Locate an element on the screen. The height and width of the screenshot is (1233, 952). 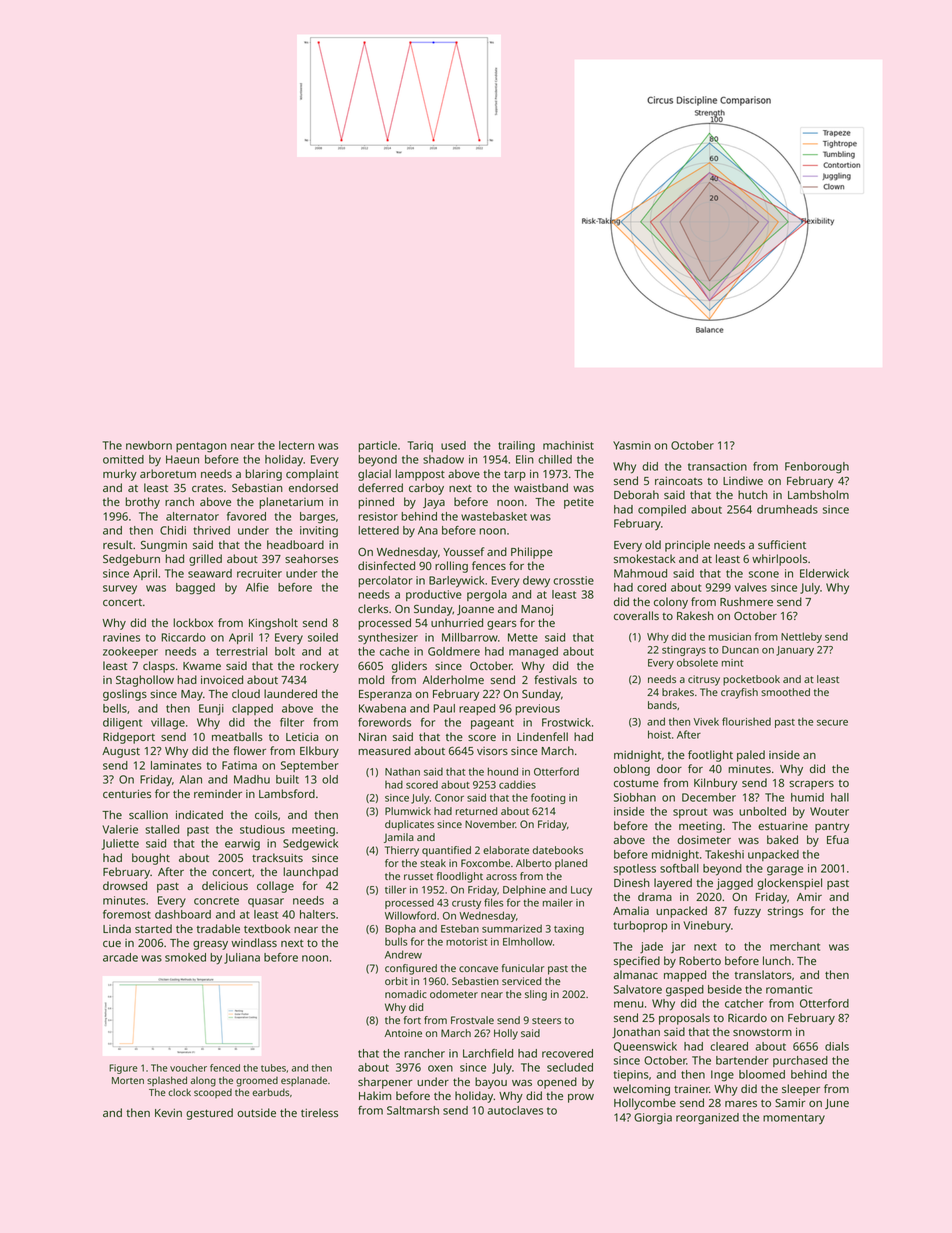
earwig is located at coordinates (242, 845).
